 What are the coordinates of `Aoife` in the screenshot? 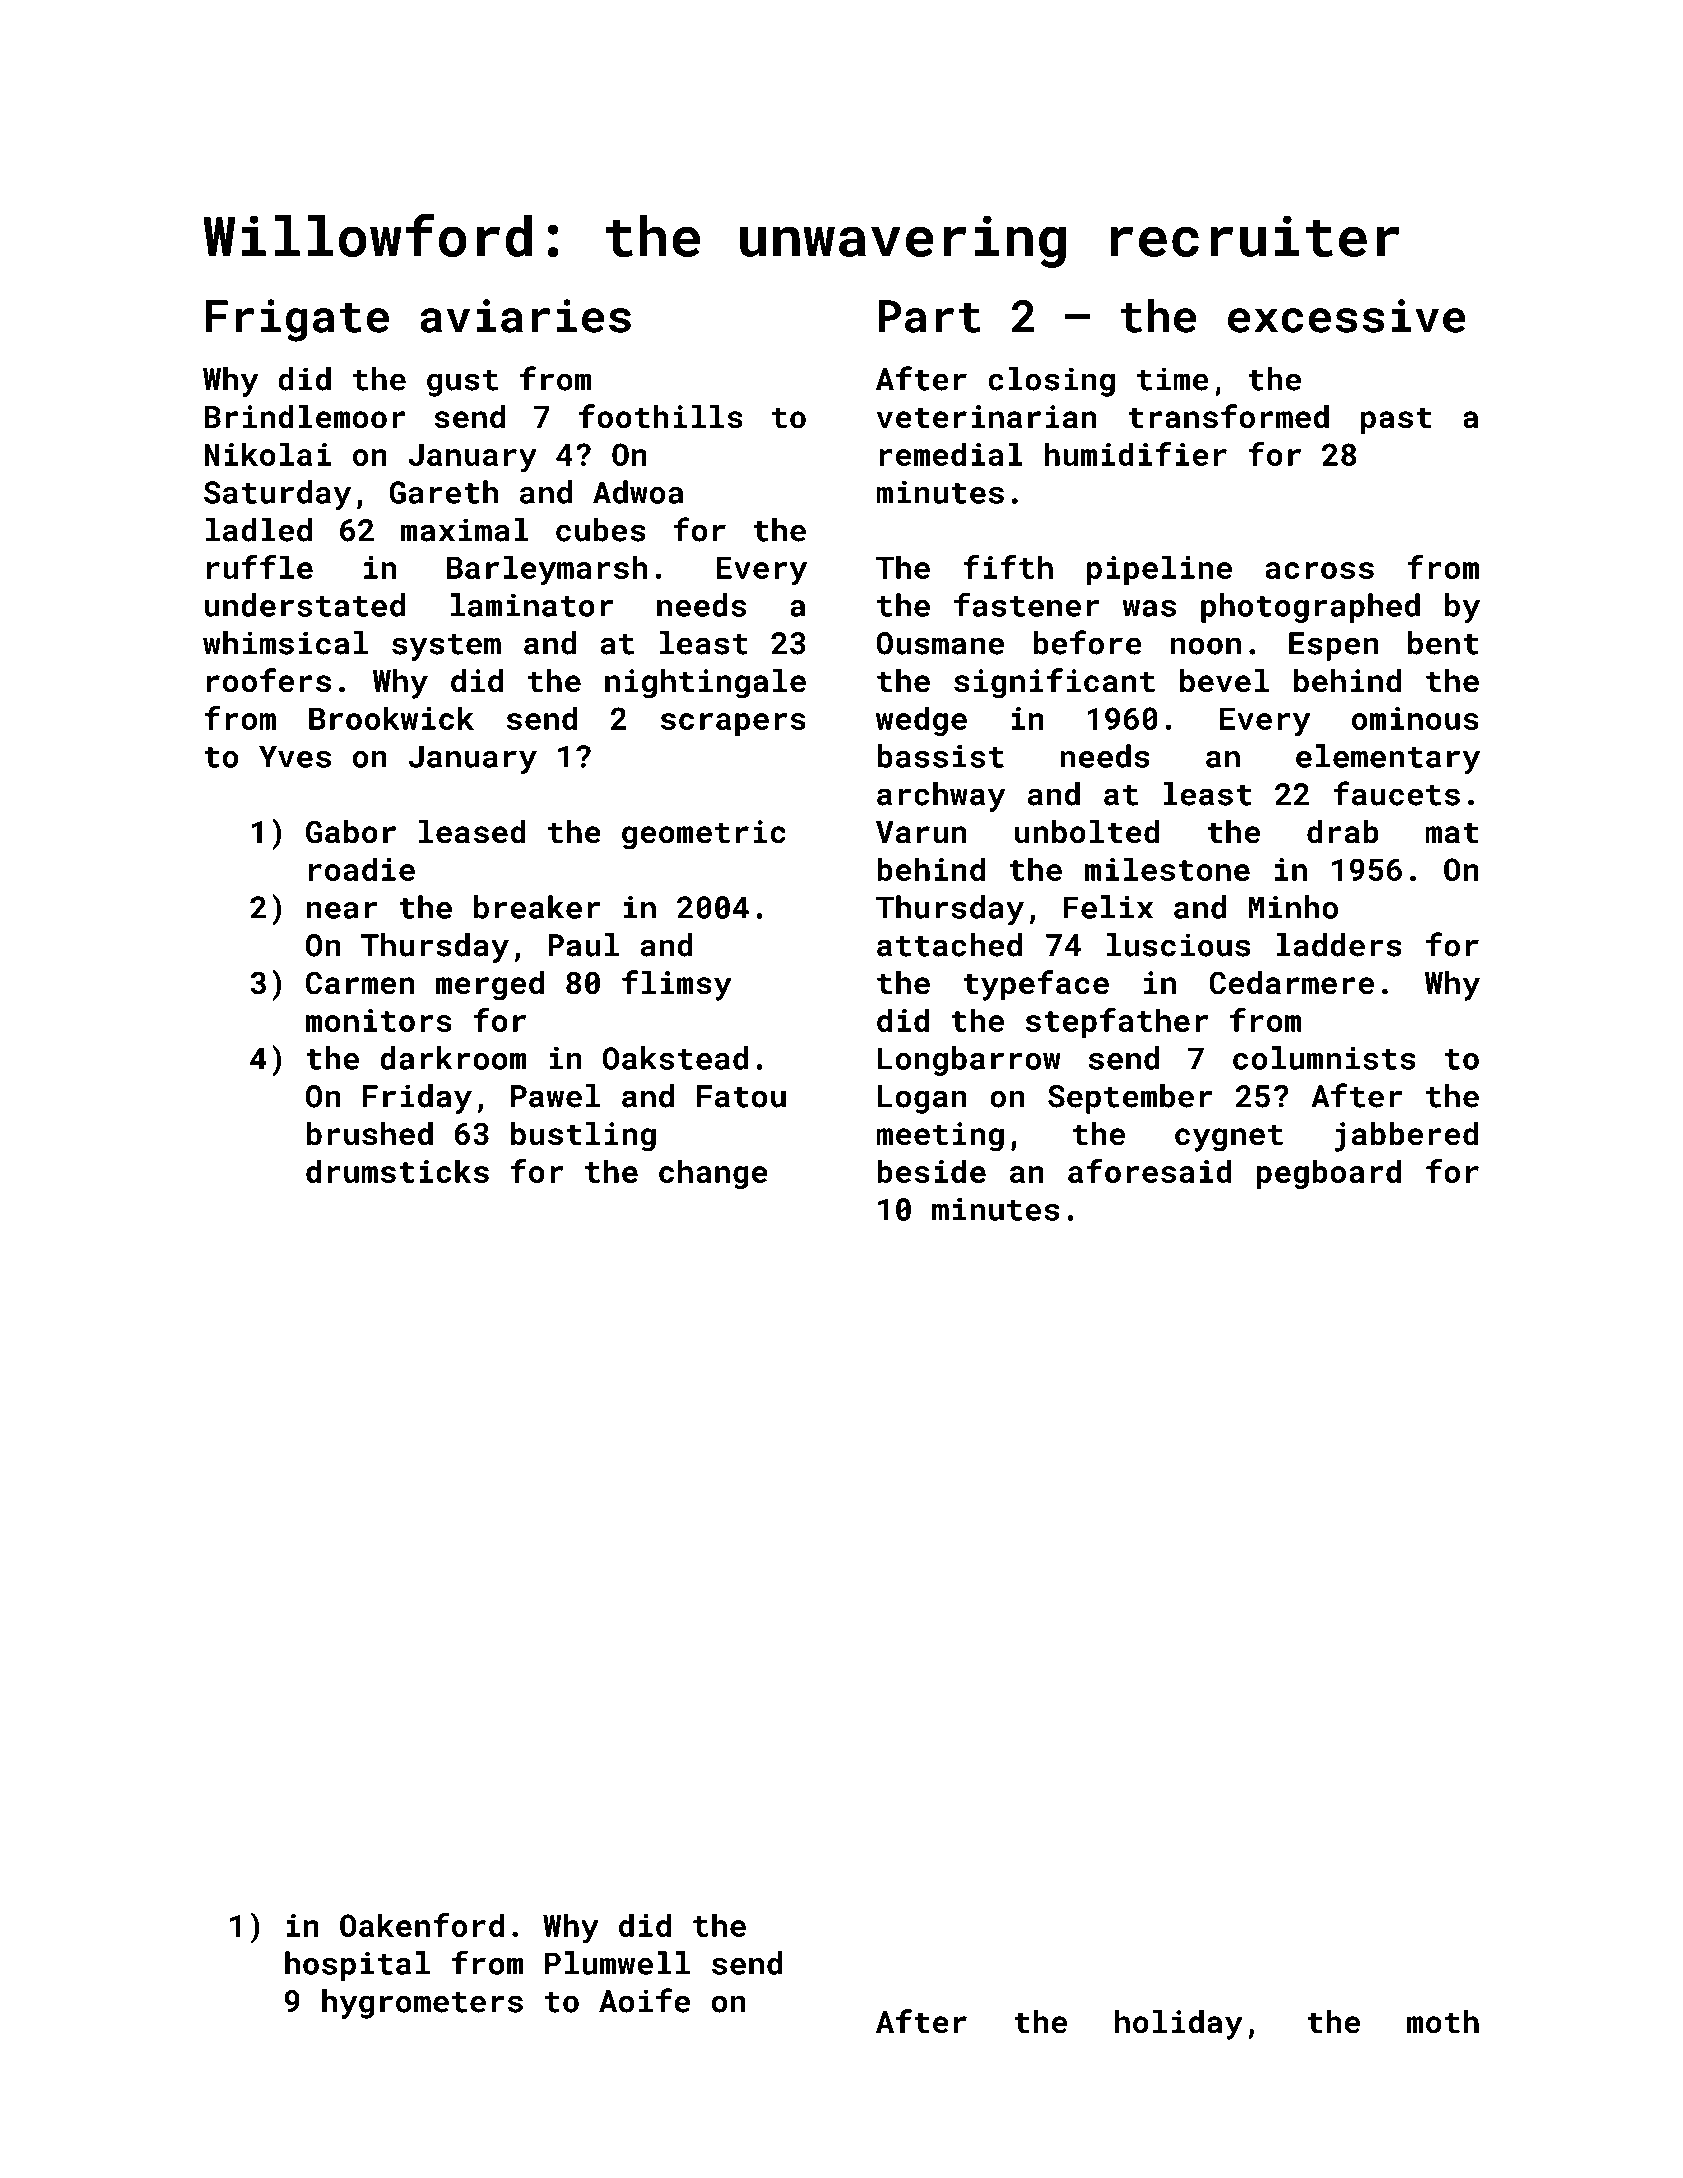 It's located at (644, 2000).
